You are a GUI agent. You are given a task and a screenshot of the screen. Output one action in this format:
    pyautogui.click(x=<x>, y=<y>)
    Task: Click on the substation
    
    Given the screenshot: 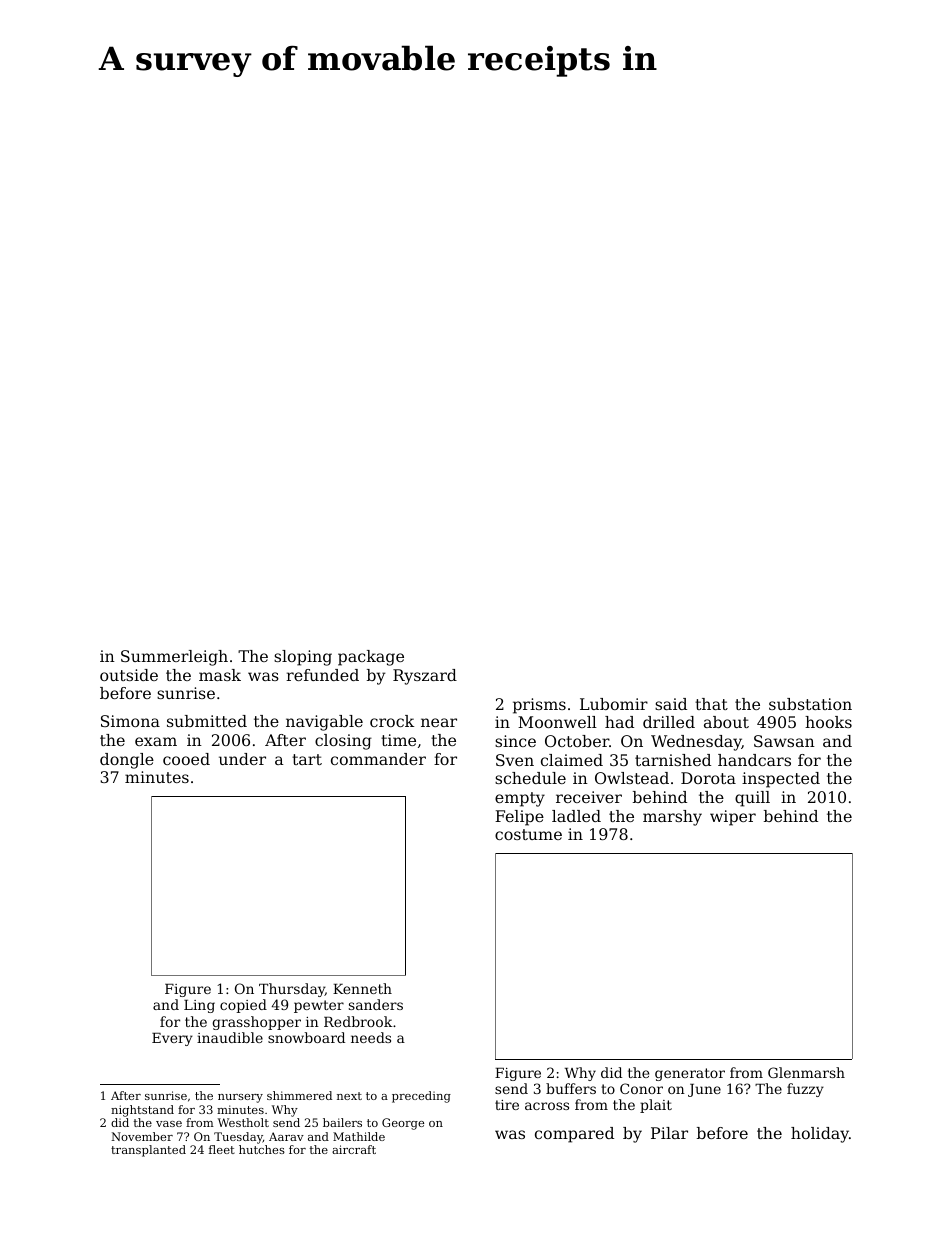 What is the action you would take?
    pyautogui.click(x=810, y=704)
